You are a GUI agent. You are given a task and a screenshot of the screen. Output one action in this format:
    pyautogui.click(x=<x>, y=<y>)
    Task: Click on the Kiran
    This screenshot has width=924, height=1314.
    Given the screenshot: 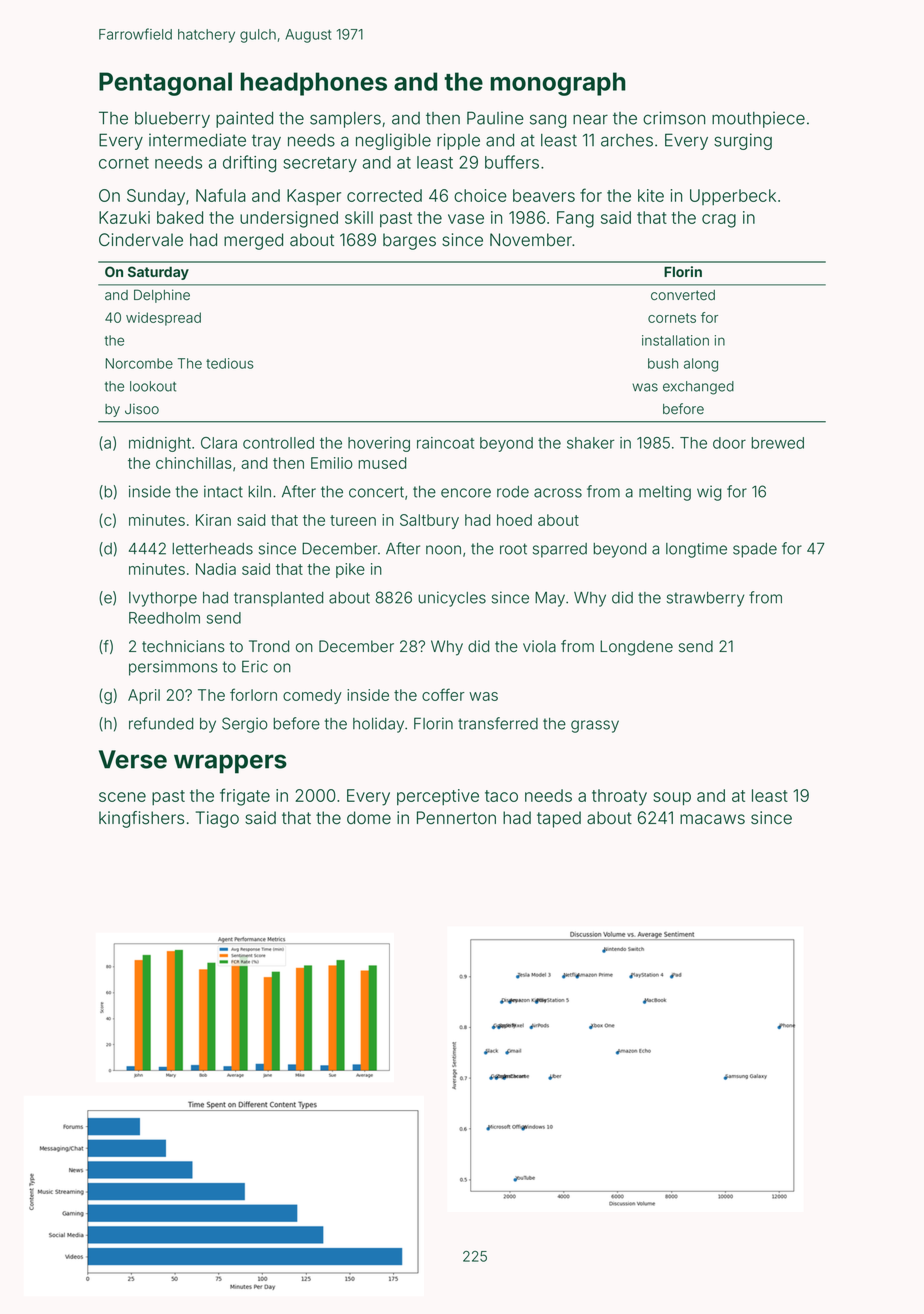 What is the action you would take?
    pyautogui.click(x=213, y=520)
